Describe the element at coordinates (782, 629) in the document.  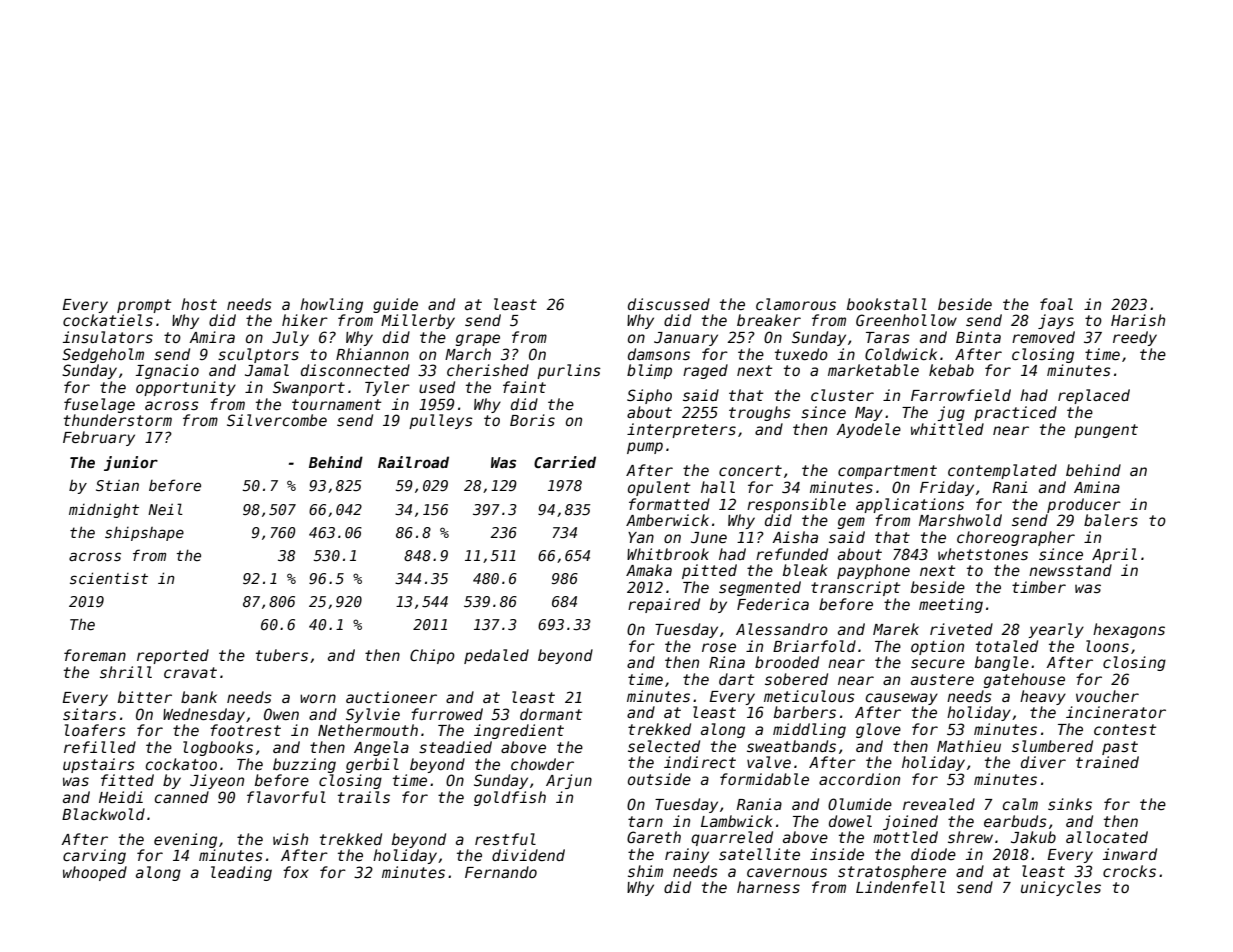
I see `Alessandro` at that location.
